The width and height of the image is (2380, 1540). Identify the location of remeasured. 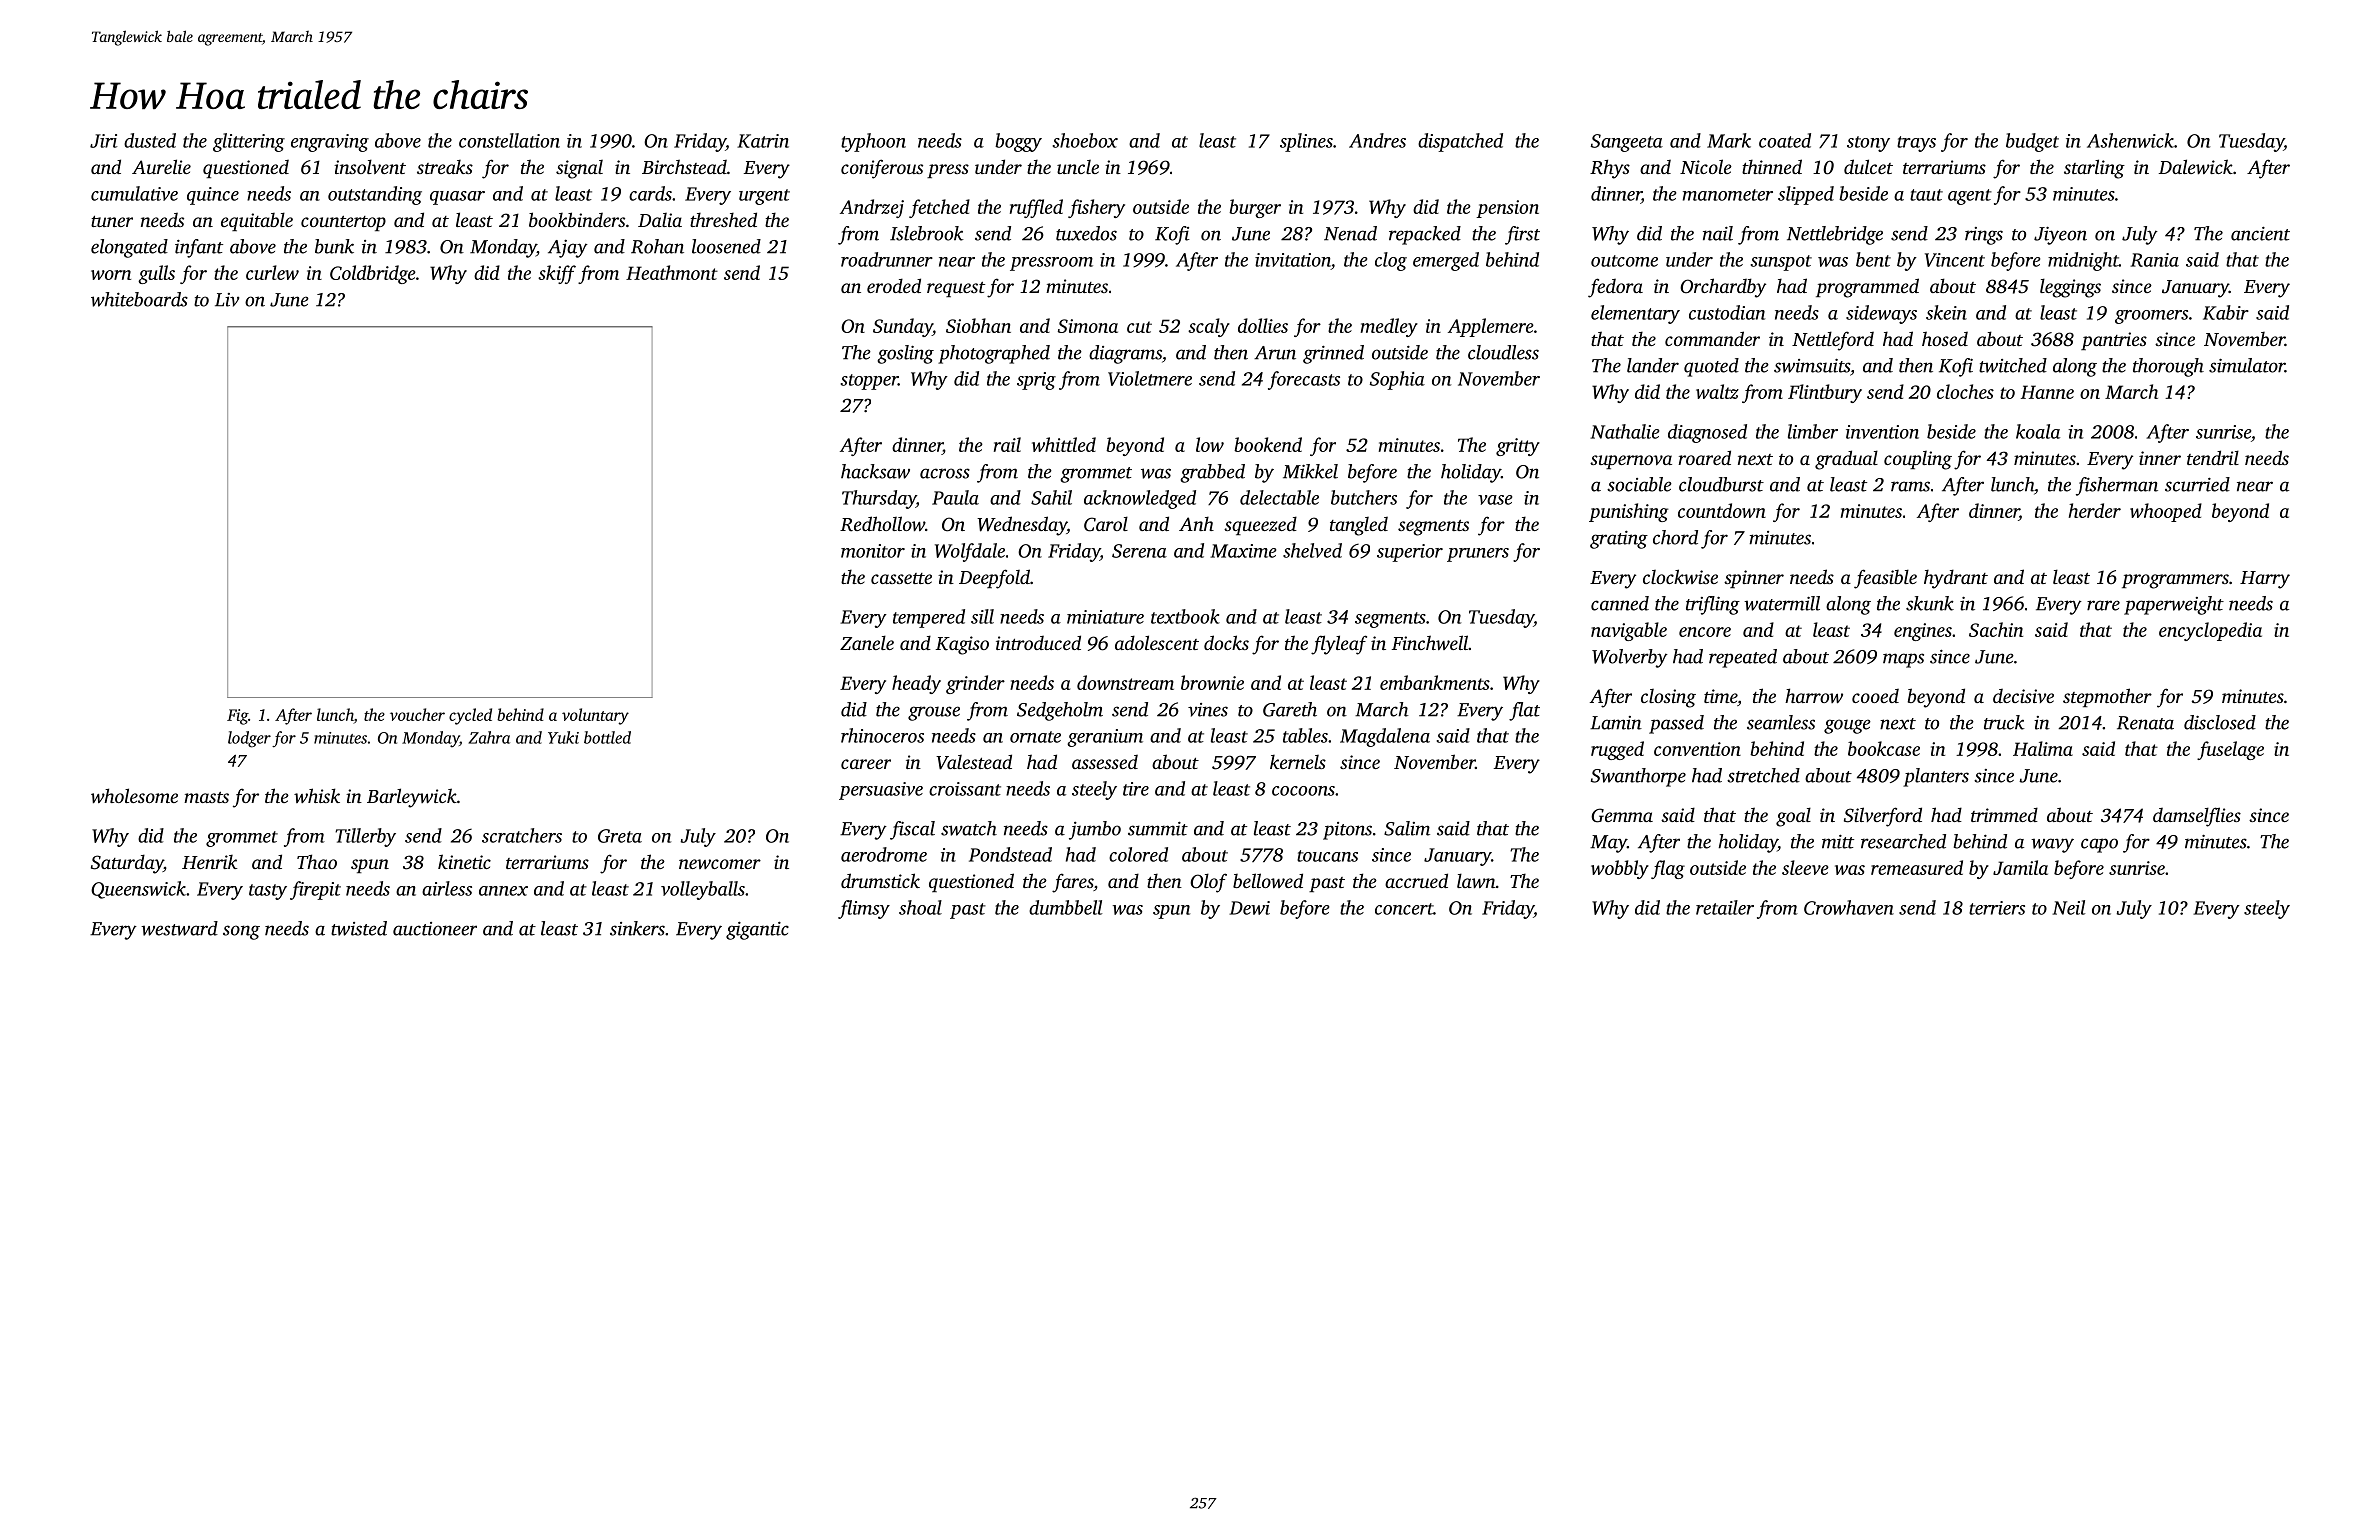
(1917, 867).
